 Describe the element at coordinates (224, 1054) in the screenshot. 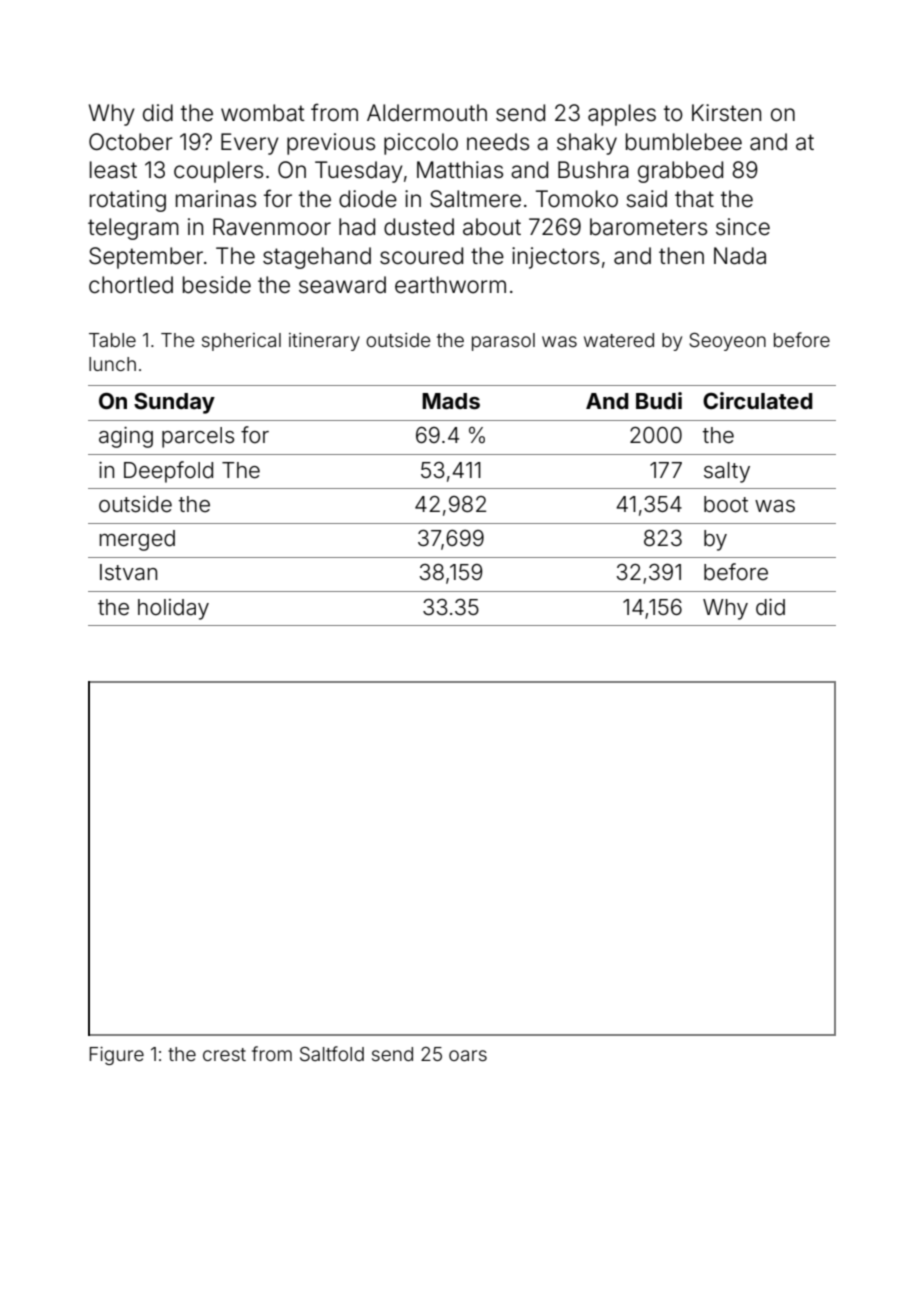

I see `crest` at that location.
